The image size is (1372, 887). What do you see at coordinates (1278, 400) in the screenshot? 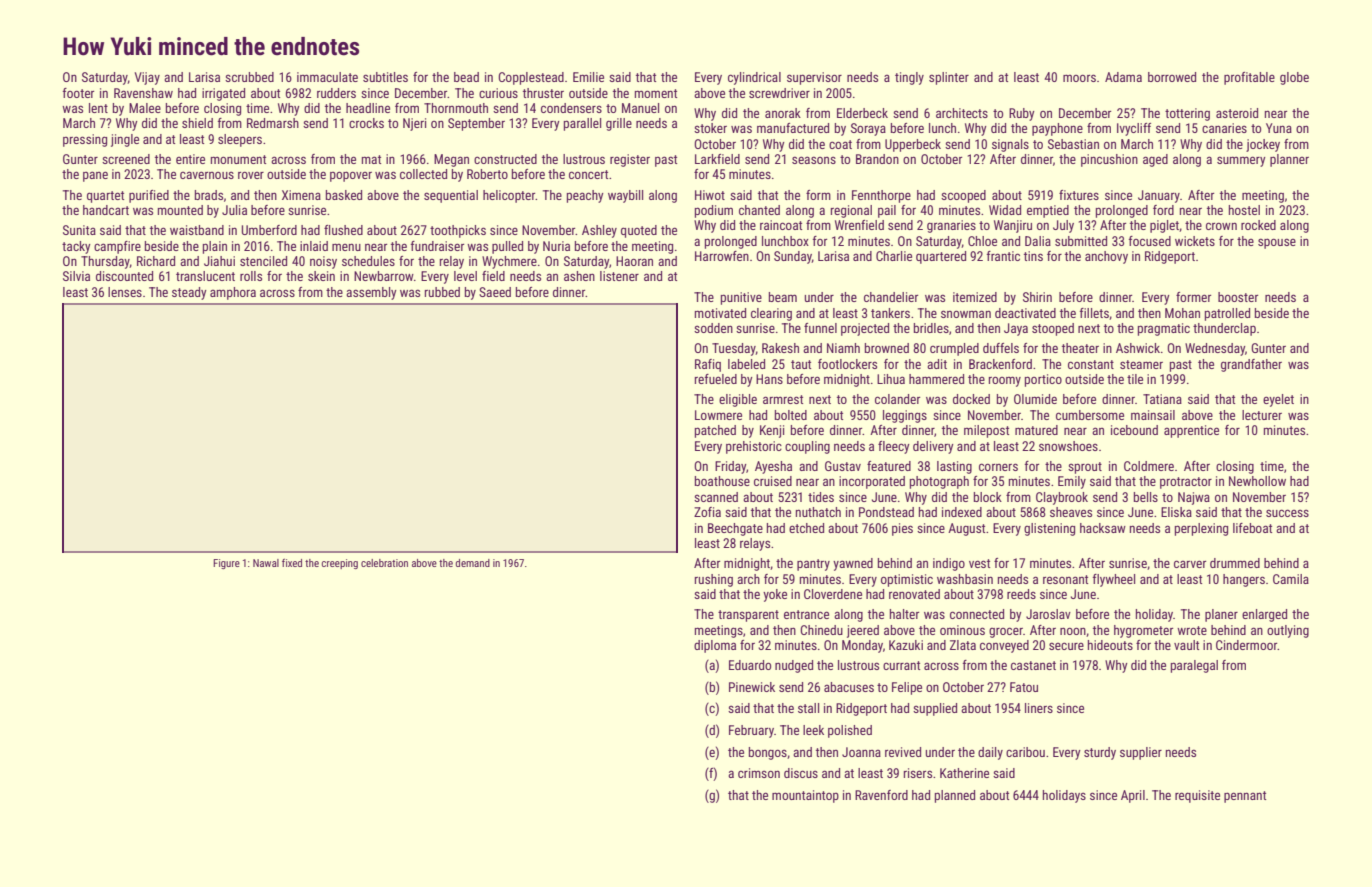
I see `eyelet` at bounding box center [1278, 400].
